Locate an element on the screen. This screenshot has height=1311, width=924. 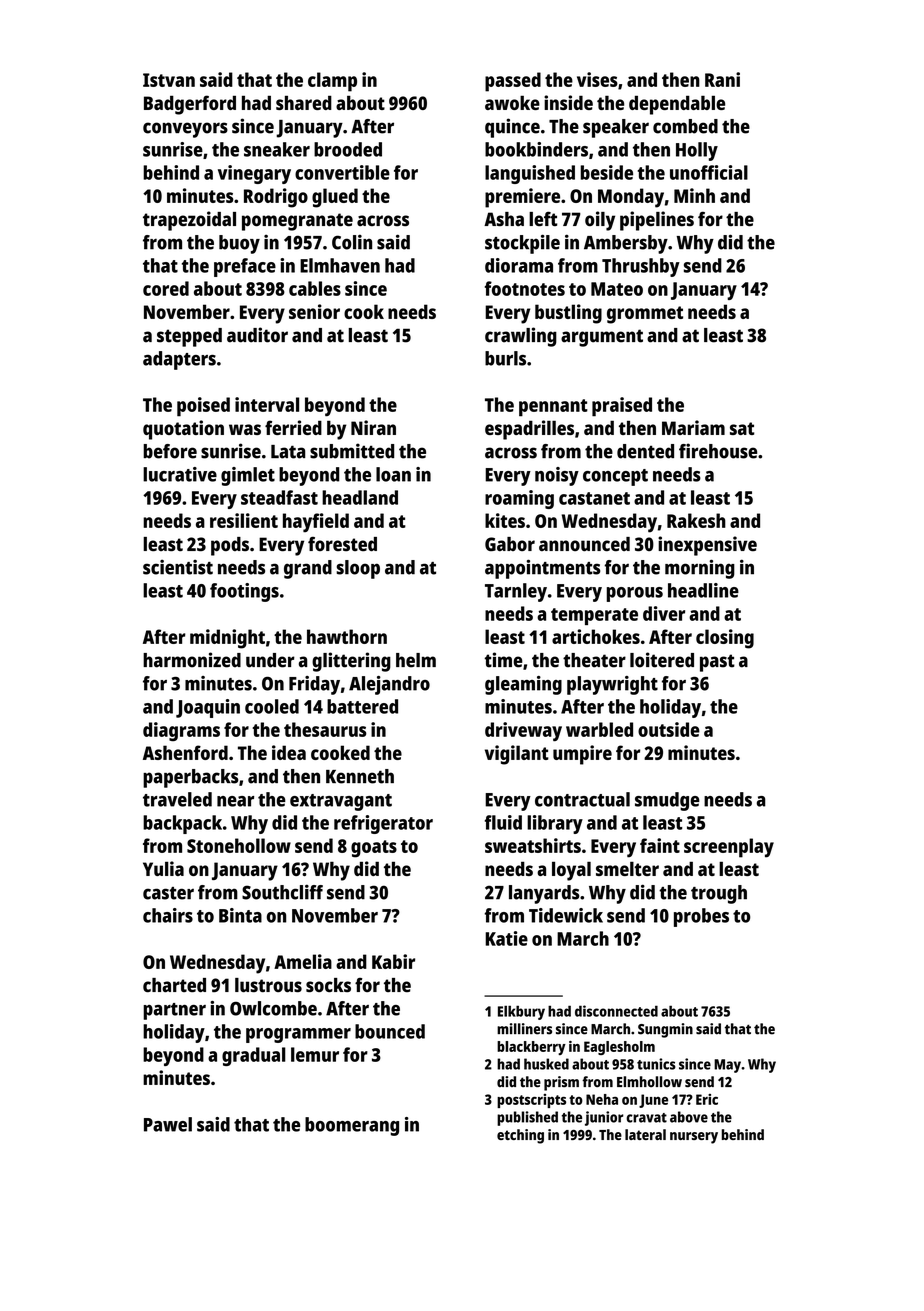
loan is located at coordinates (393, 474).
